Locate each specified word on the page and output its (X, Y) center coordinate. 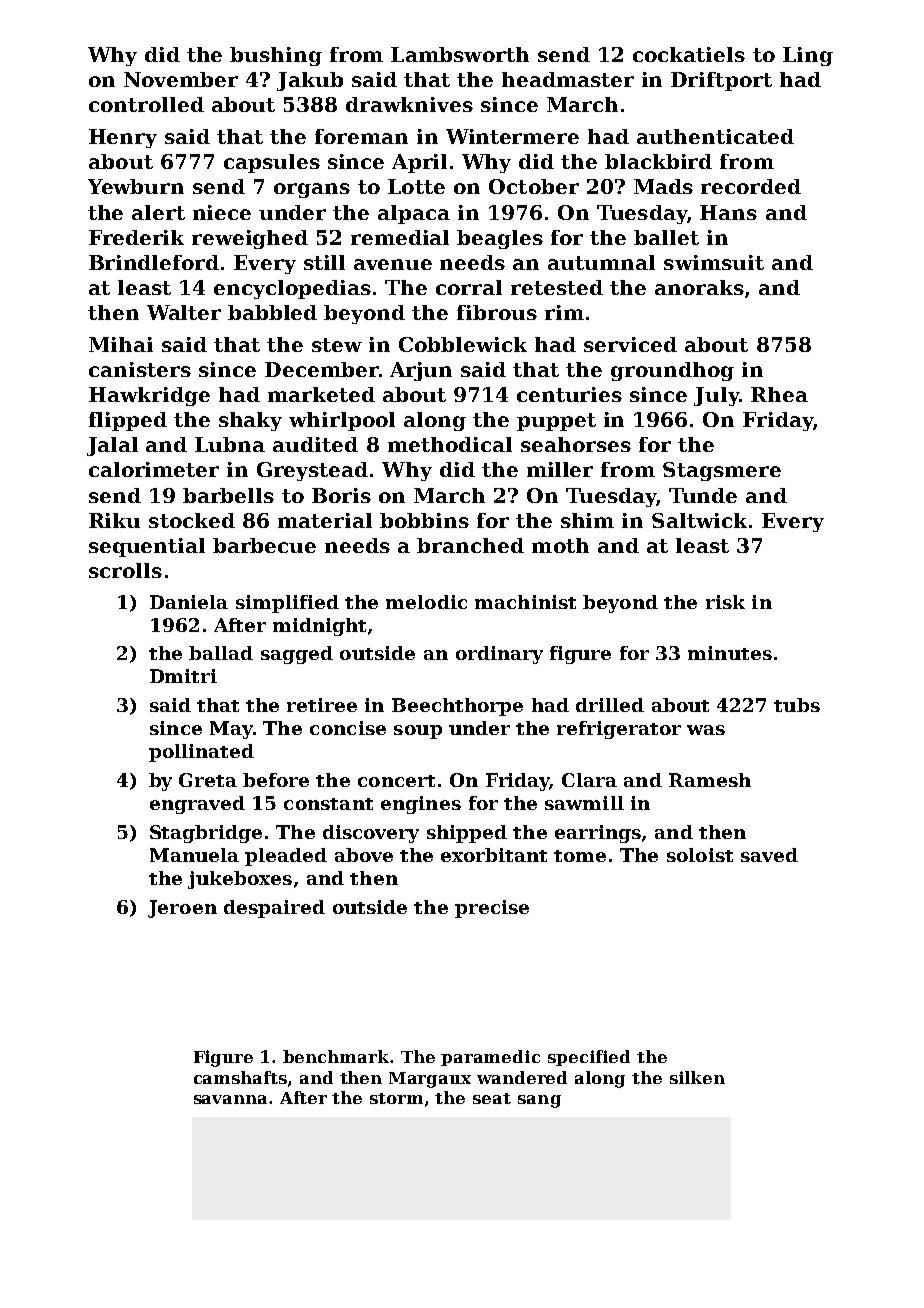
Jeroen (182, 909)
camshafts (240, 1077)
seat (492, 1098)
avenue (393, 264)
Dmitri (183, 676)
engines (421, 805)
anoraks (699, 287)
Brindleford (154, 262)
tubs (797, 705)
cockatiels (689, 54)
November (181, 79)
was (706, 730)
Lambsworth (460, 54)
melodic (426, 602)
